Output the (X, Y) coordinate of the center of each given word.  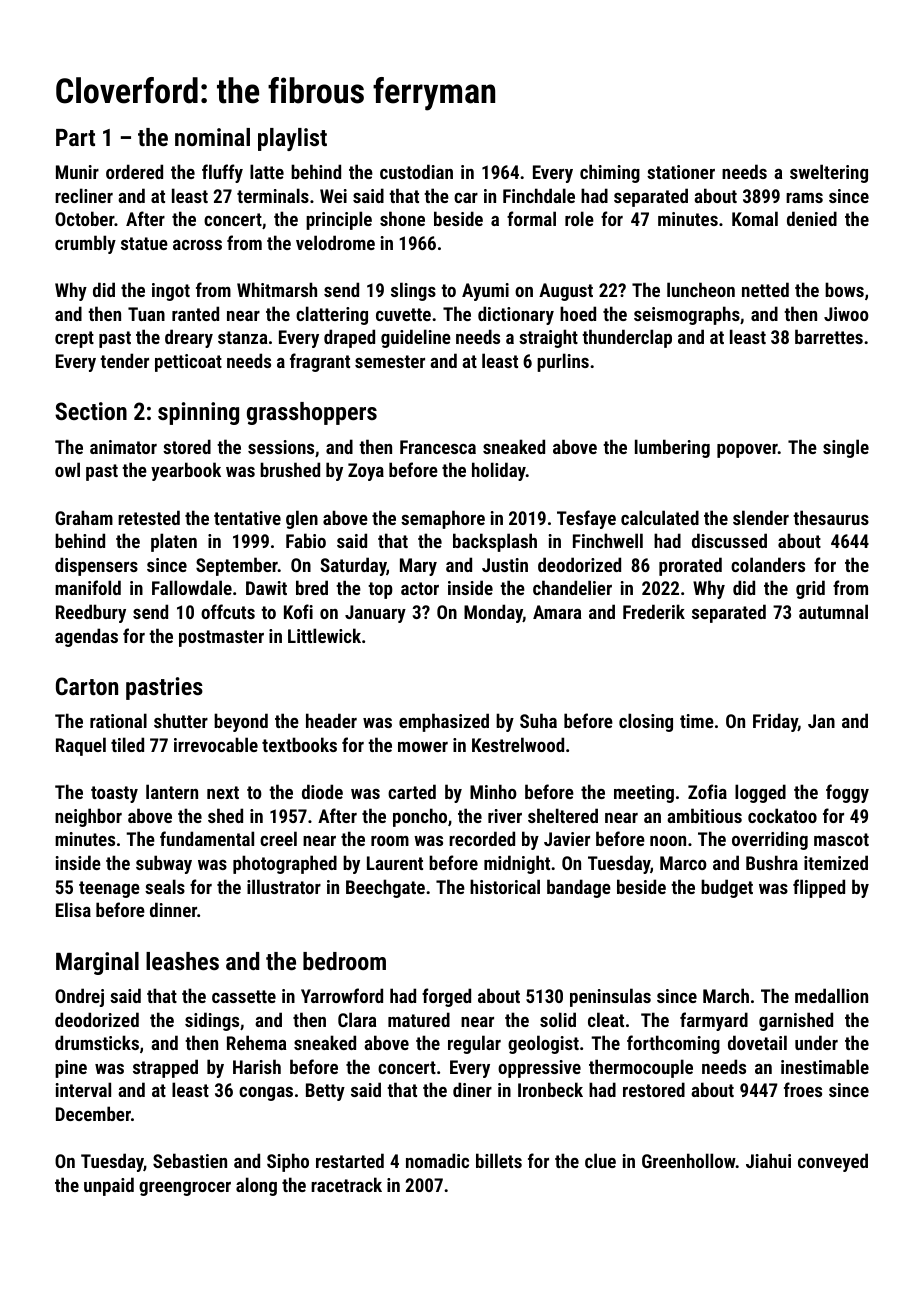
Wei (333, 196)
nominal (212, 137)
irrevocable (216, 744)
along (256, 1186)
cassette (244, 996)
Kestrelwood (518, 744)
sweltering (829, 173)
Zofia (707, 791)
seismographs (687, 315)
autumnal (833, 611)
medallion (831, 995)
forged (446, 997)
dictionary (516, 315)
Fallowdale (192, 587)
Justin (505, 565)
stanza (242, 337)
